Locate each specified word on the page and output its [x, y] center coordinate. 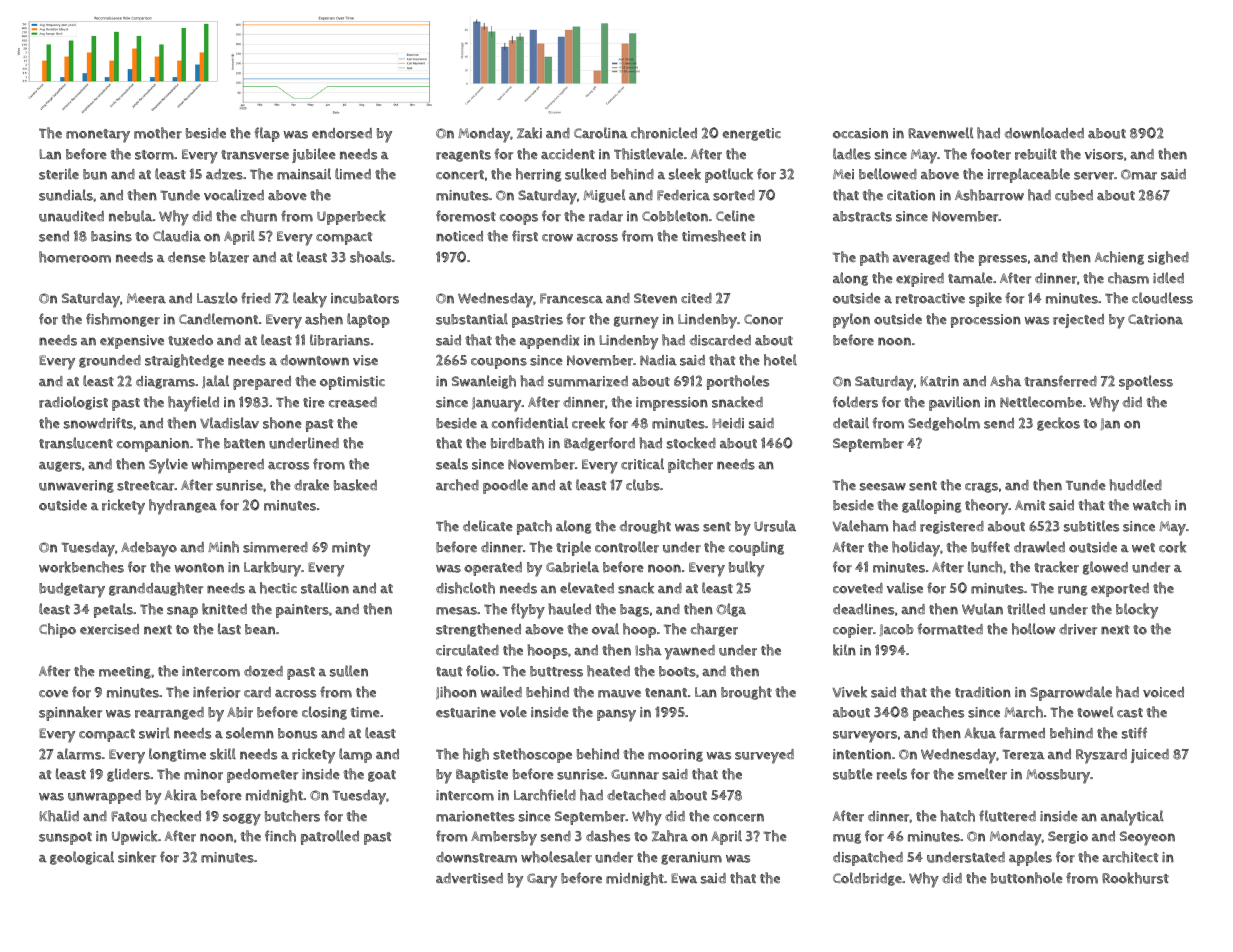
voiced [1163, 692]
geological [82, 858]
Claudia [177, 236]
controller [627, 547]
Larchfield [545, 795]
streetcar [146, 486]
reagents [463, 156]
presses [1003, 260]
